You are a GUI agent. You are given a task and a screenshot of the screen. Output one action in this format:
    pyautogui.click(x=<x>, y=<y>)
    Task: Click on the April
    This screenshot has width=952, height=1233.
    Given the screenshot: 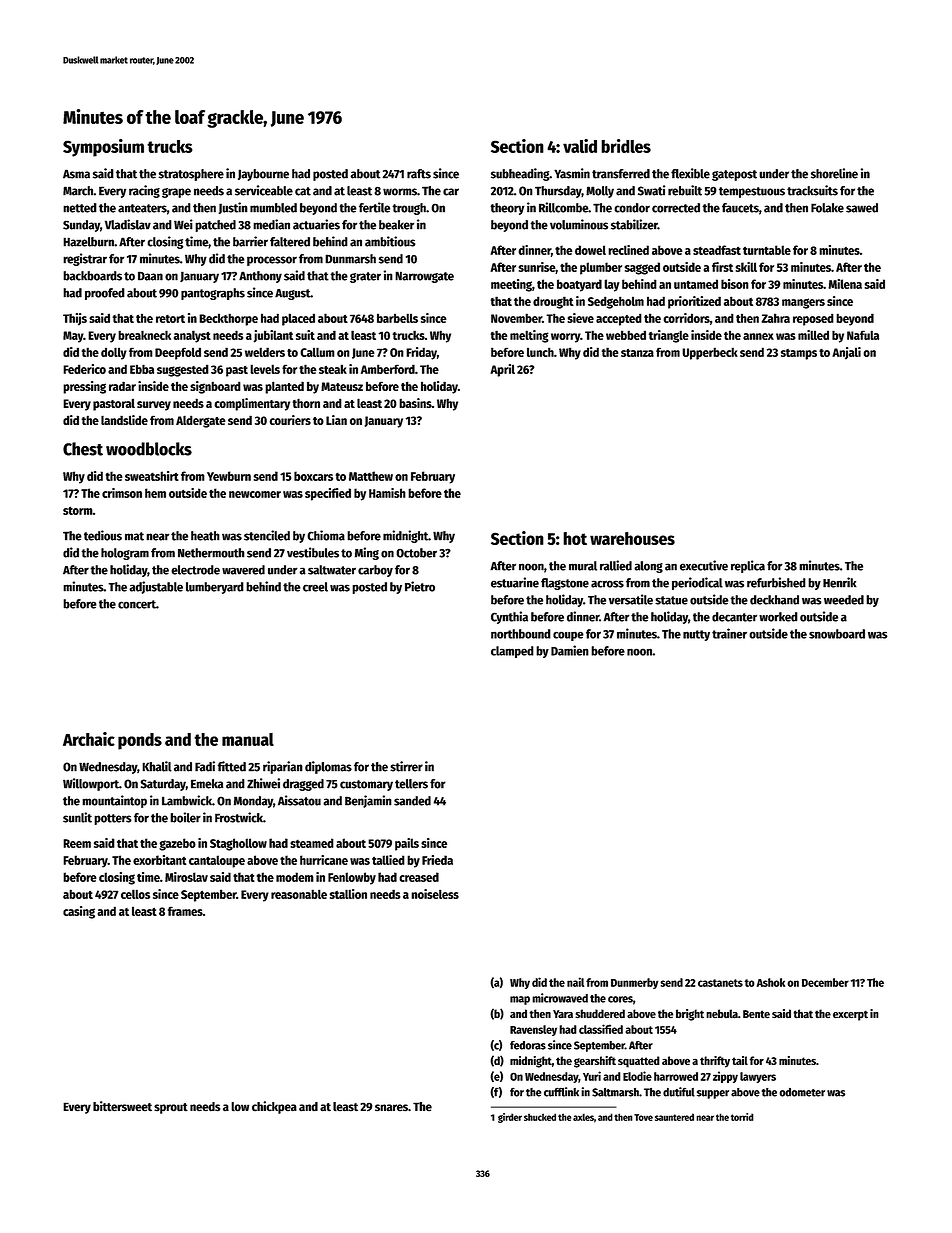 What is the action you would take?
    pyautogui.click(x=502, y=370)
